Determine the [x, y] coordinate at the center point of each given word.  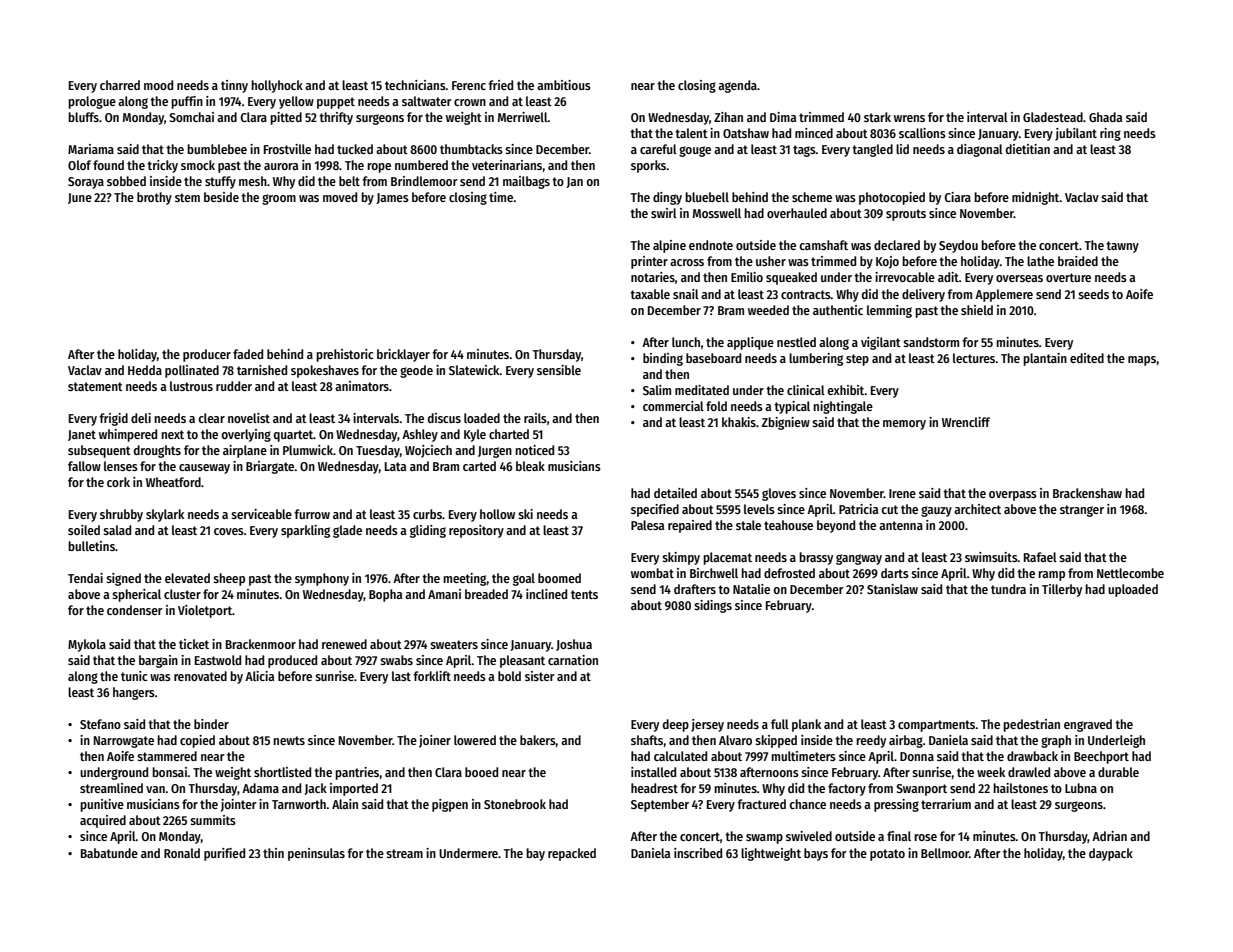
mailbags [526, 182]
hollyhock [277, 86]
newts [289, 740]
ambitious [564, 85]
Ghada [1105, 117]
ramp [1051, 576]
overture [1068, 277]
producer [207, 355]
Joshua [574, 645]
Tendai [85, 578]
